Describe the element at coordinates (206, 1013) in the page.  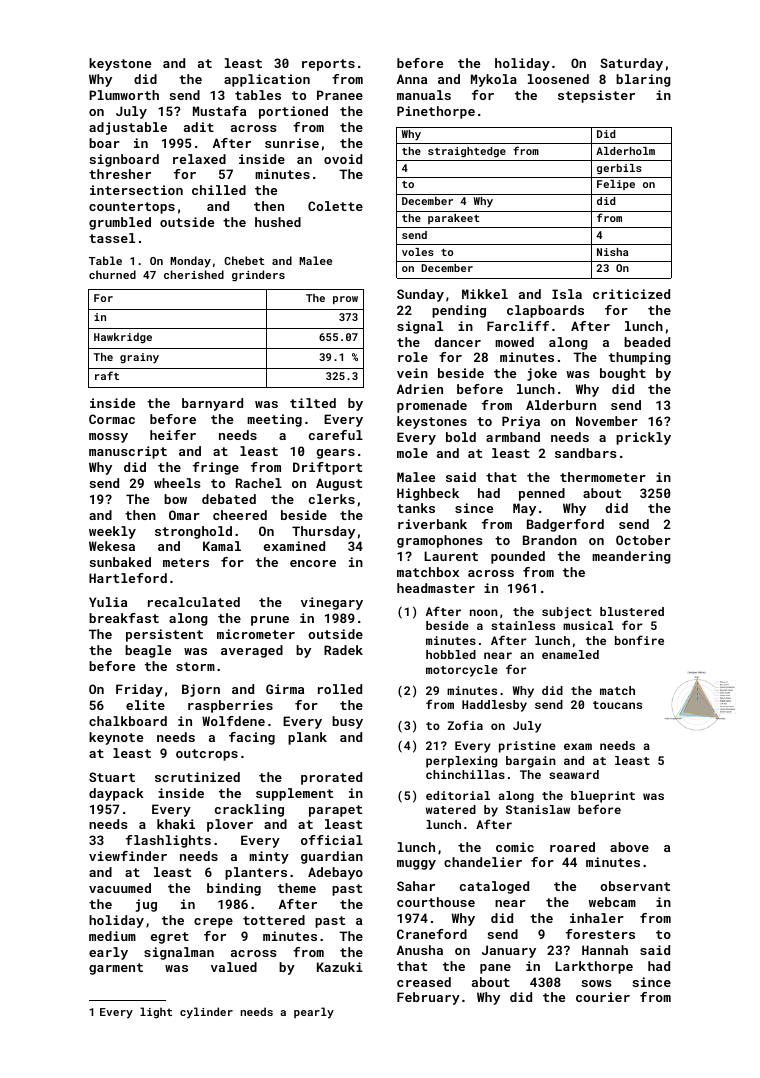
I see `cylinder` at that location.
